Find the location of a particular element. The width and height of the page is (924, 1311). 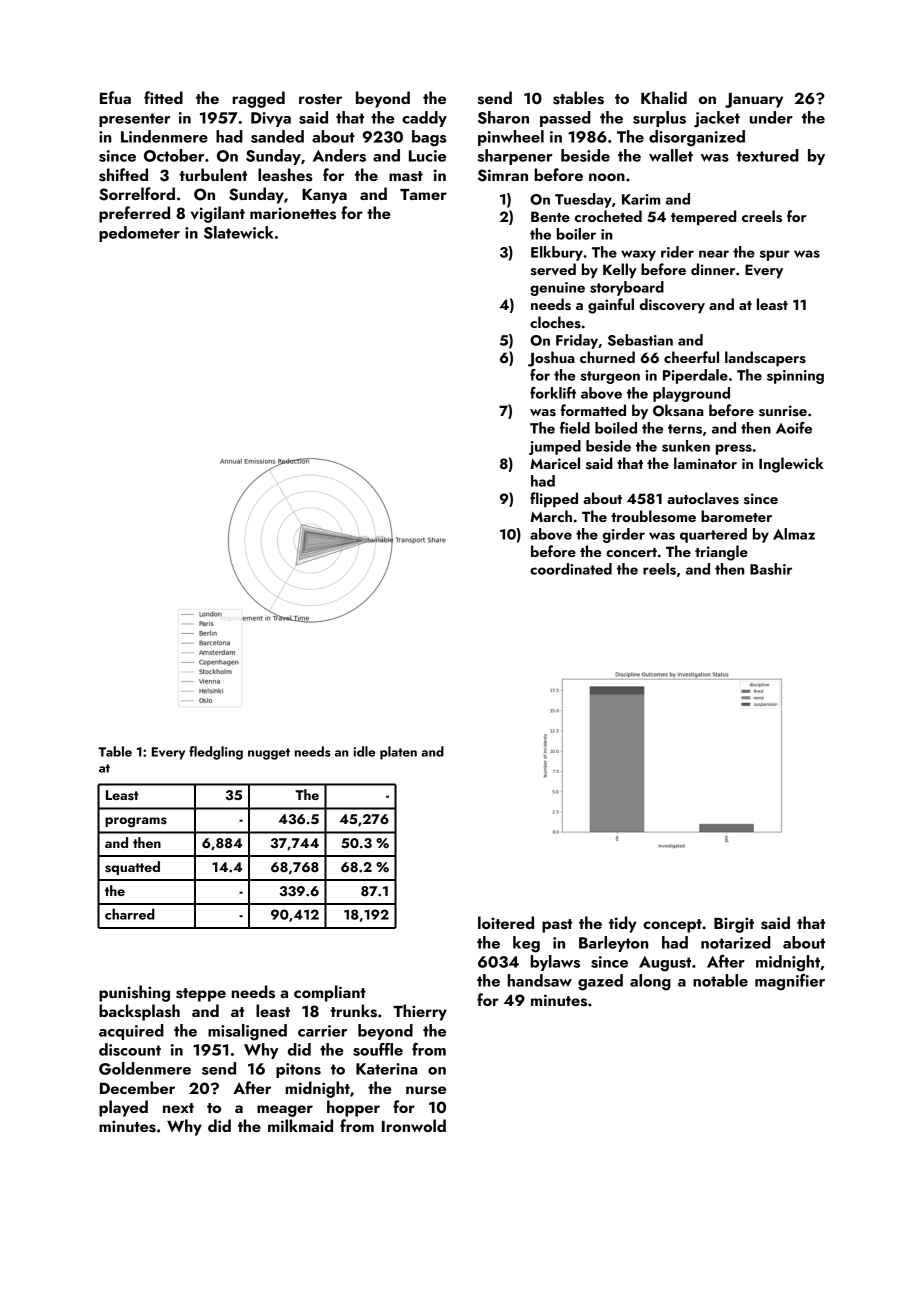

idle is located at coordinates (364, 751).
